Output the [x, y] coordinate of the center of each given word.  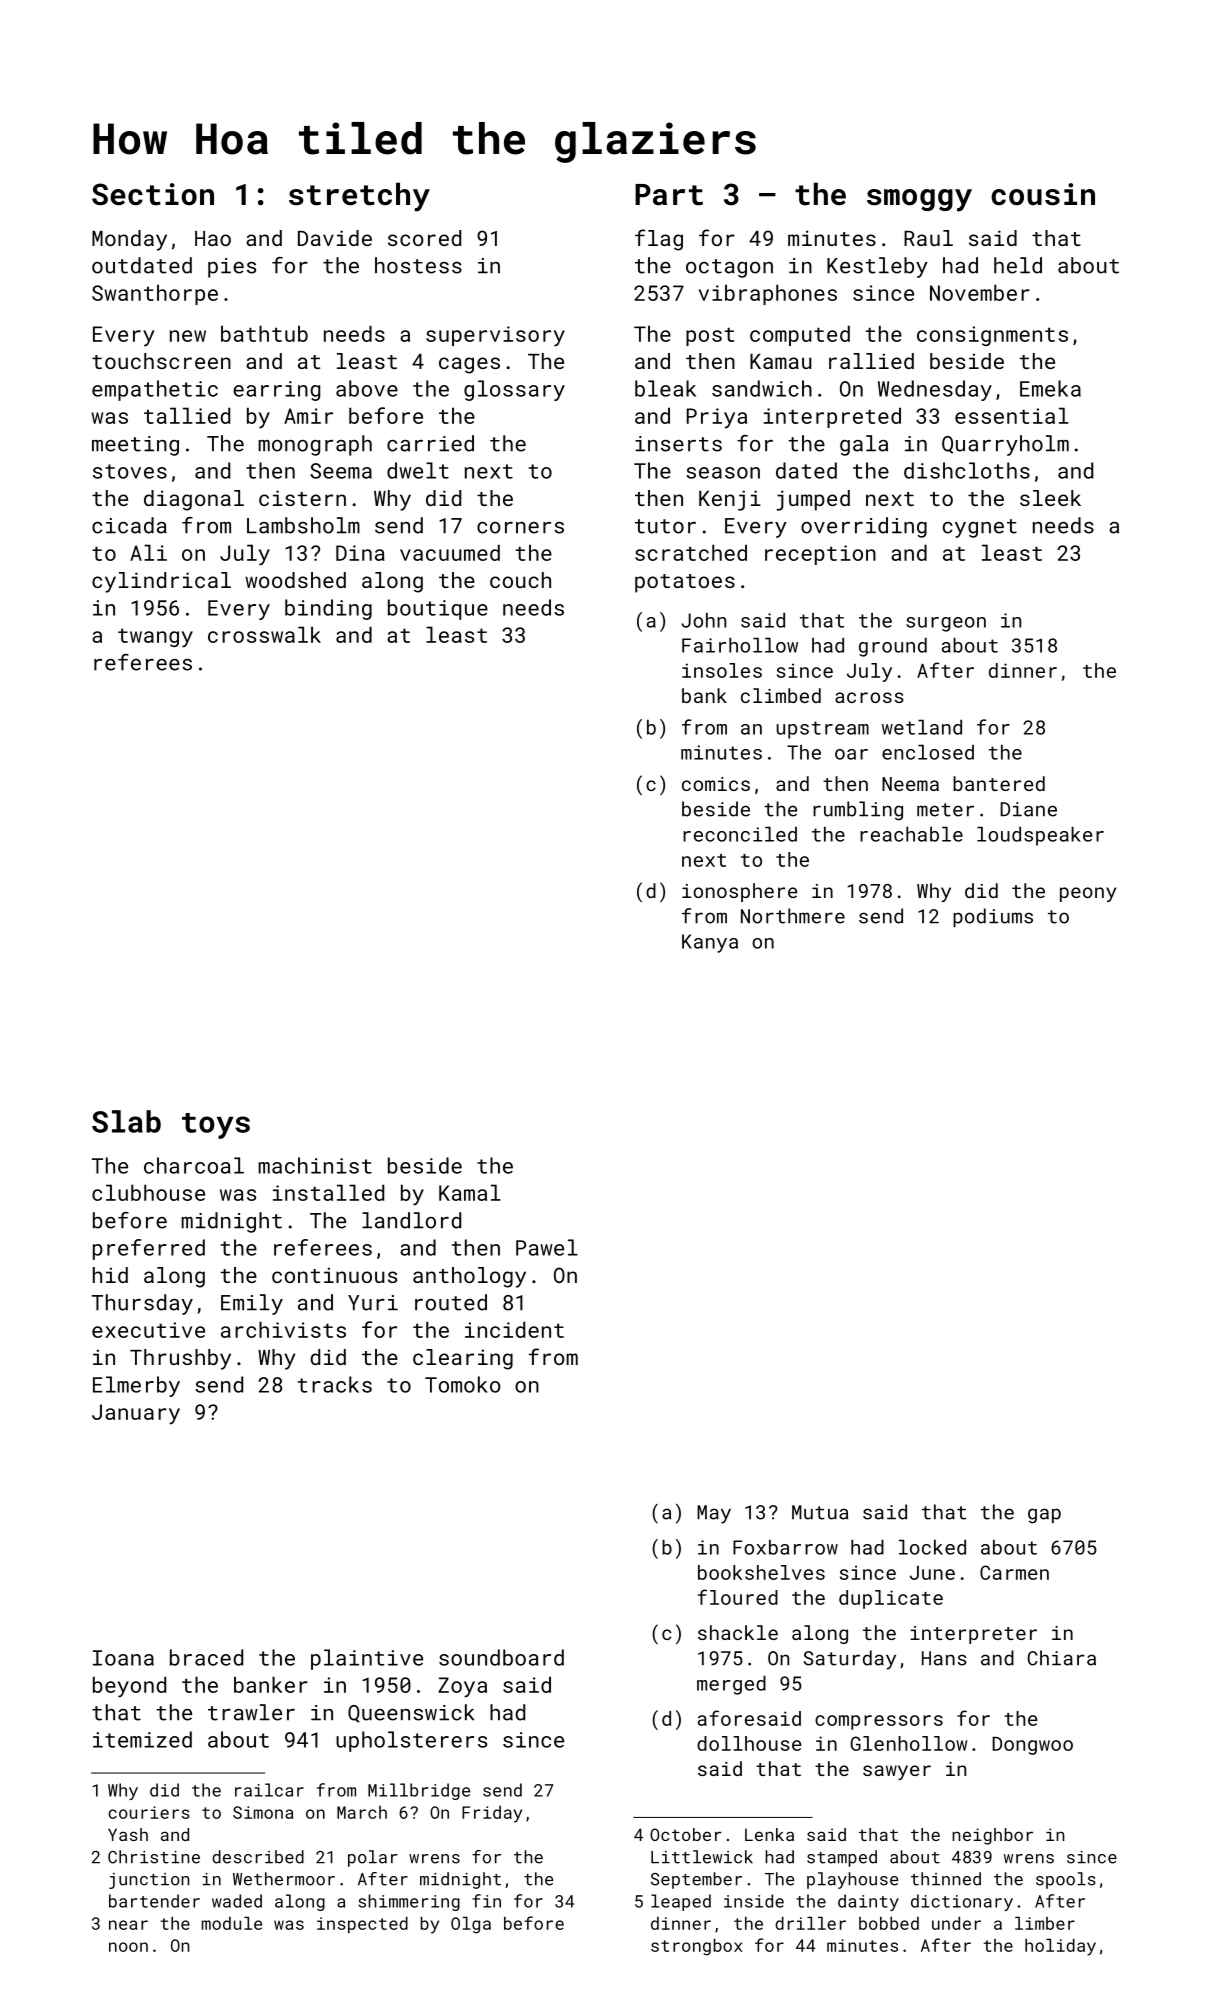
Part [669, 195]
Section [153, 194]
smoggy [919, 200]
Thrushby [180, 1359]
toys [216, 1126]
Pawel [547, 1247]
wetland [922, 727]
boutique [438, 609]
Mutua [820, 1512]
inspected [362, 1925]
